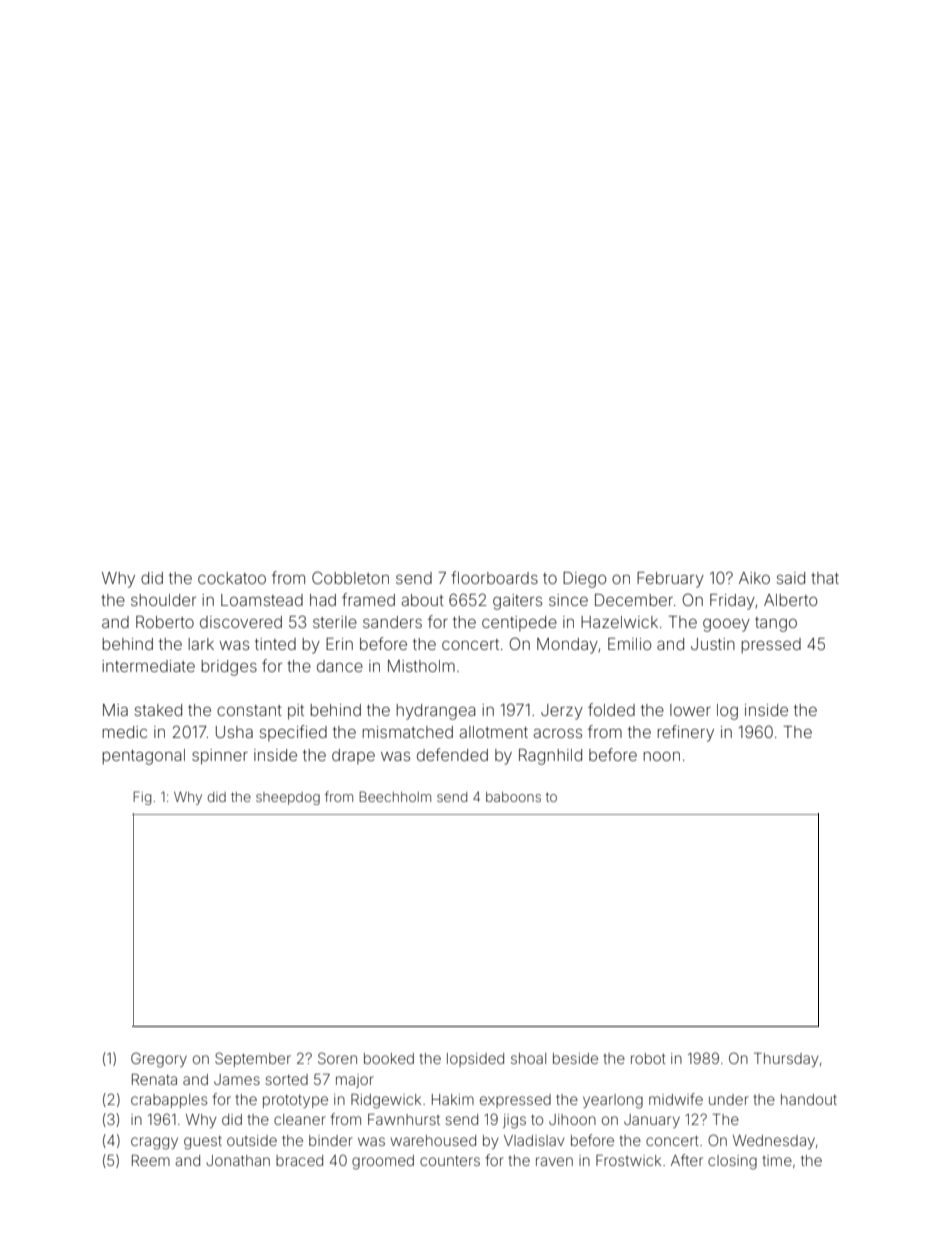 The height and width of the image is (1233, 952). What do you see at coordinates (475, 1060) in the image?
I see `lopsided` at bounding box center [475, 1060].
